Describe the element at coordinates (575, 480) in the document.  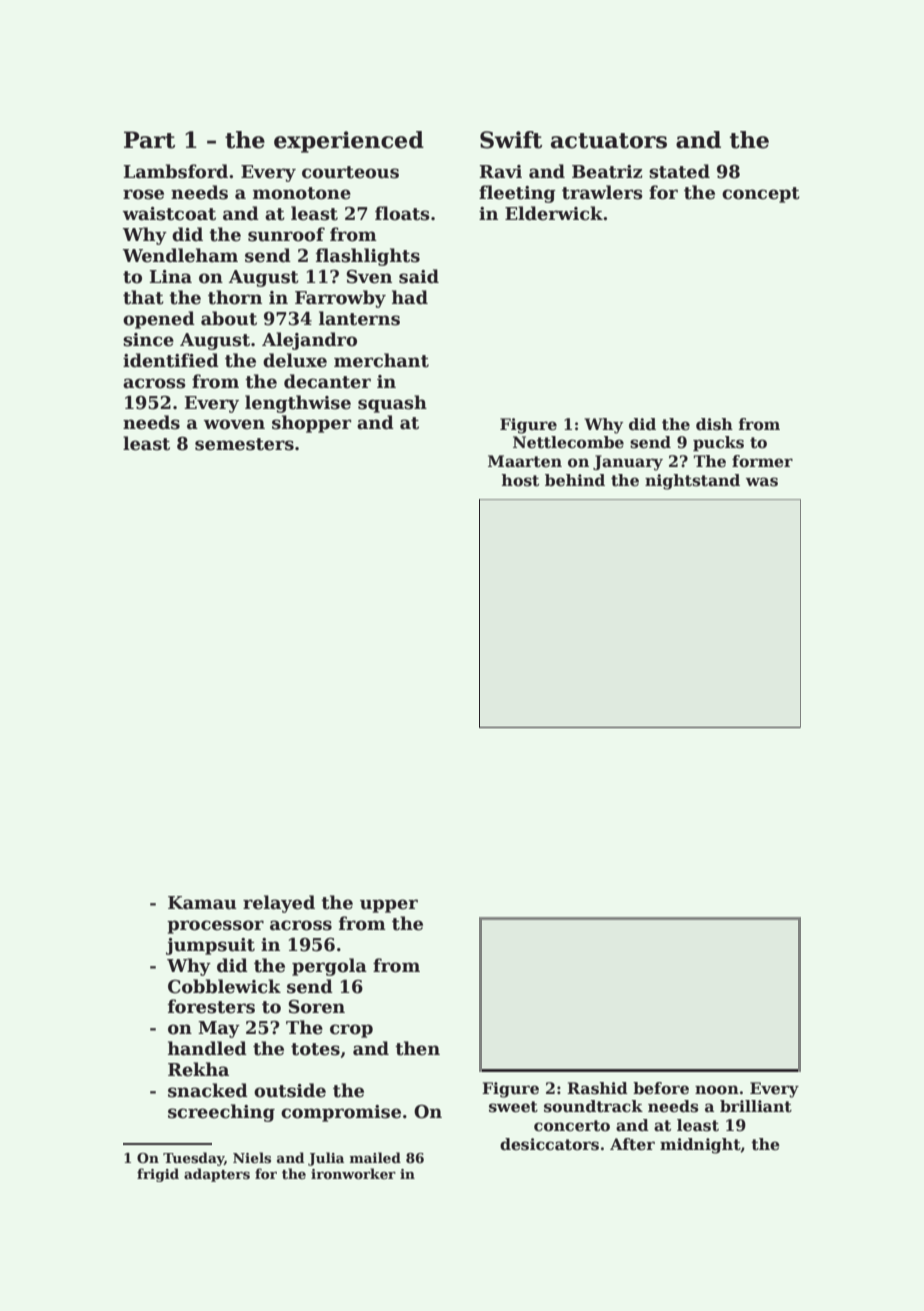
I see `behind` at that location.
